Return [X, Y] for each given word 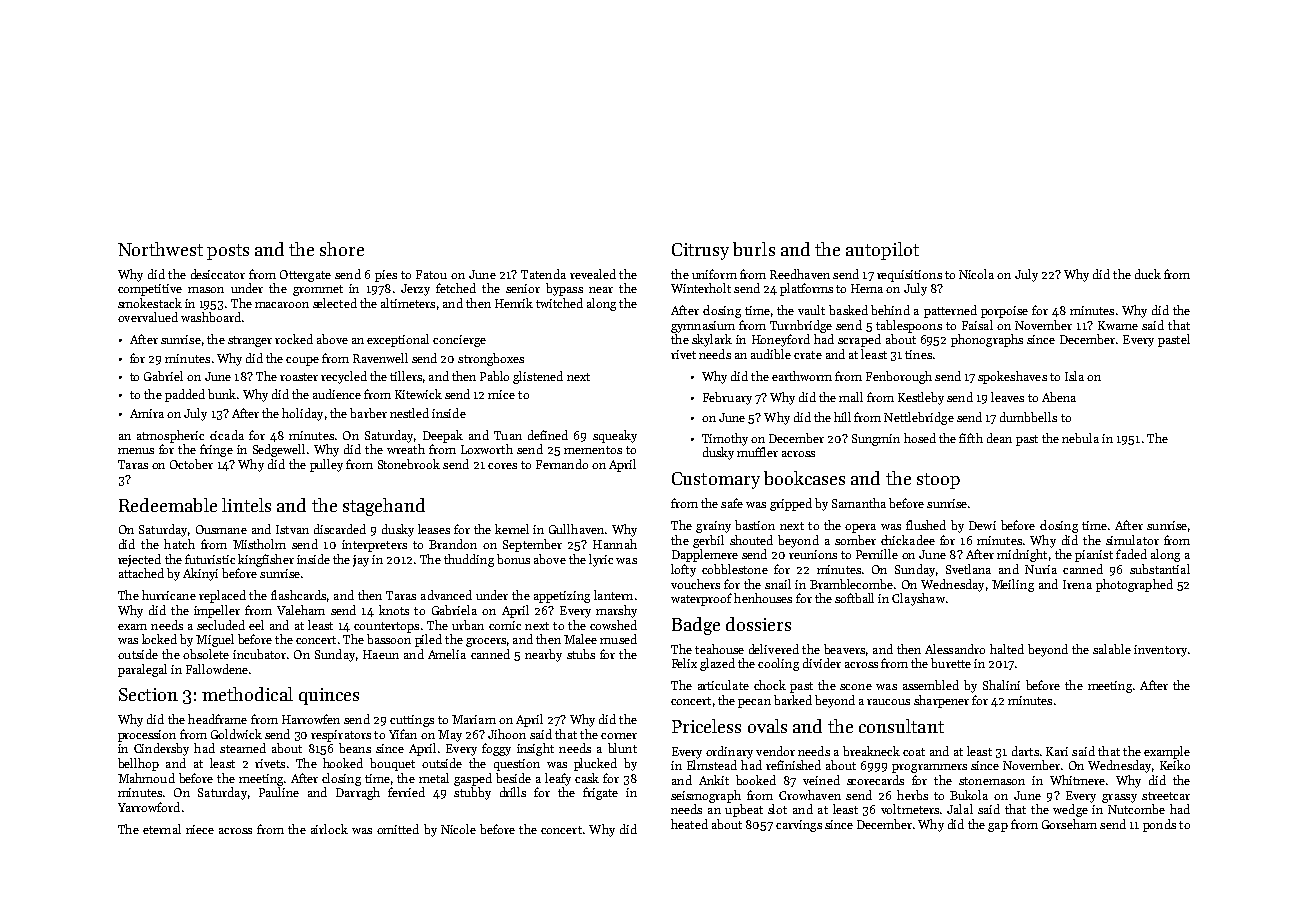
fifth [971, 438]
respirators [341, 736]
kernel [512, 529]
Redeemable [168, 505]
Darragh [358, 793]
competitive [150, 290]
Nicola [976, 274]
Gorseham [1069, 824]
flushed [926, 525]
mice [501, 394]
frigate [600, 793]
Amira [147, 413]
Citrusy [700, 251]
